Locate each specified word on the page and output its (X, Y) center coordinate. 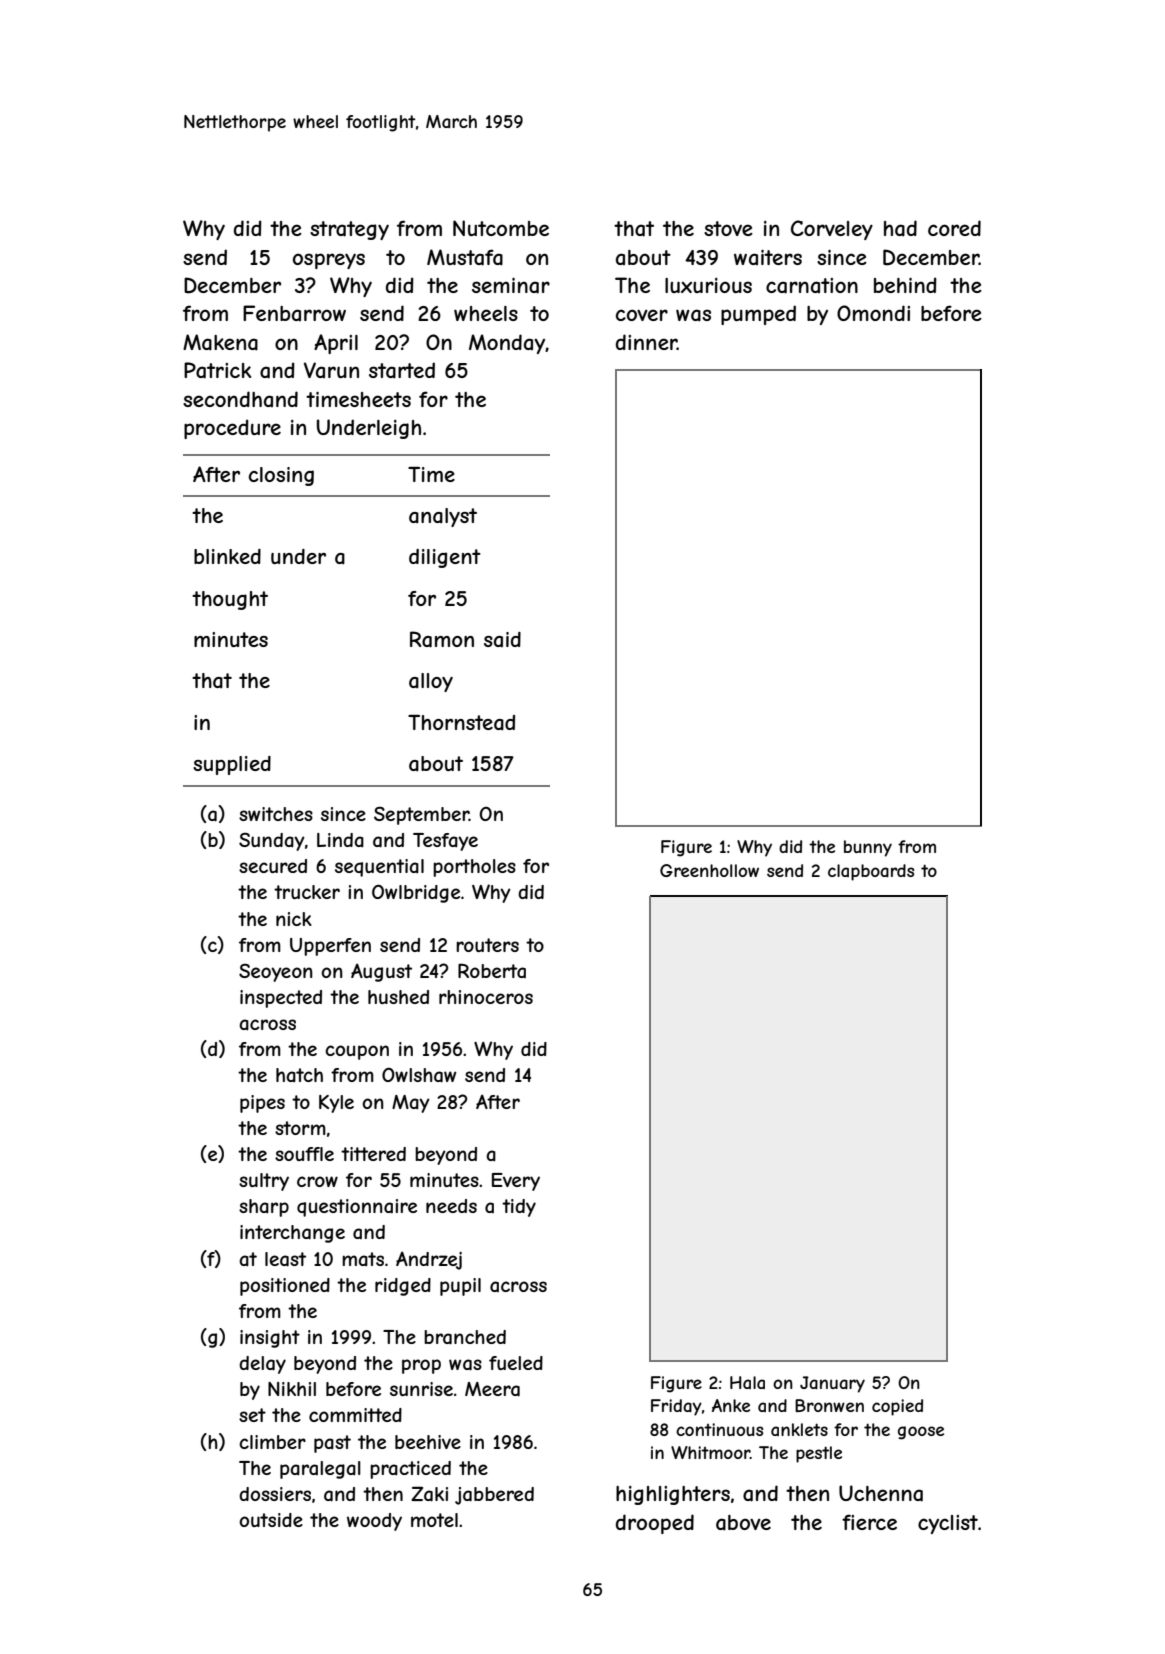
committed (355, 1415)
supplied (232, 765)
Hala (747, 1382)
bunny (868, 848)
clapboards (871, 872)
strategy (349, 230)
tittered (373, 1154)
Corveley (832, 230)
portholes (474, 868)
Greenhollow (709, 870)
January (832, 1384)
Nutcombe (501, 228)
